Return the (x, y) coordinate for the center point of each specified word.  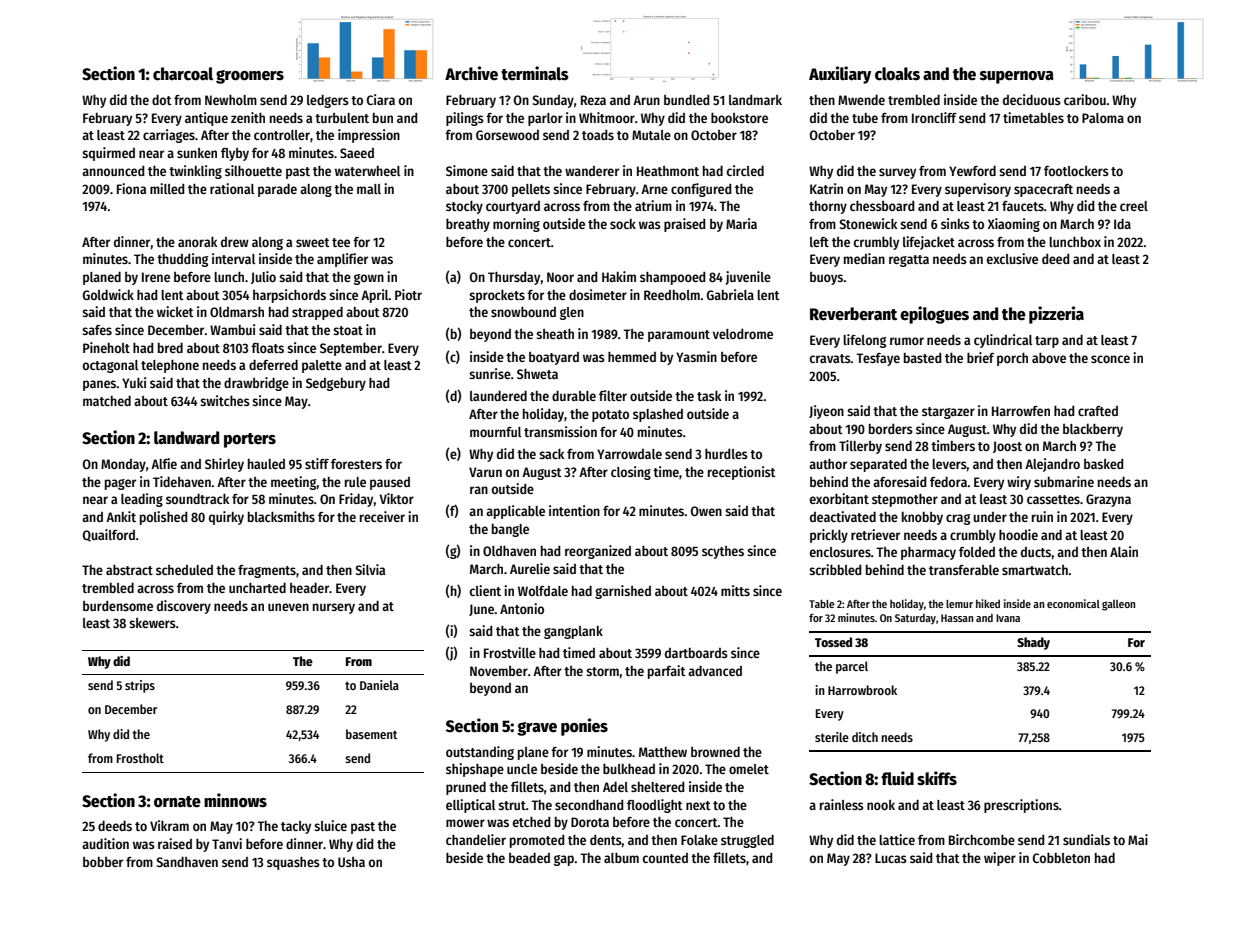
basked (1104, 464)
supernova (1017, 77)
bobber (103, 862)
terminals (535, 73)
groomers (250, 77)
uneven (288, 607)
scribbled (835, 569)
